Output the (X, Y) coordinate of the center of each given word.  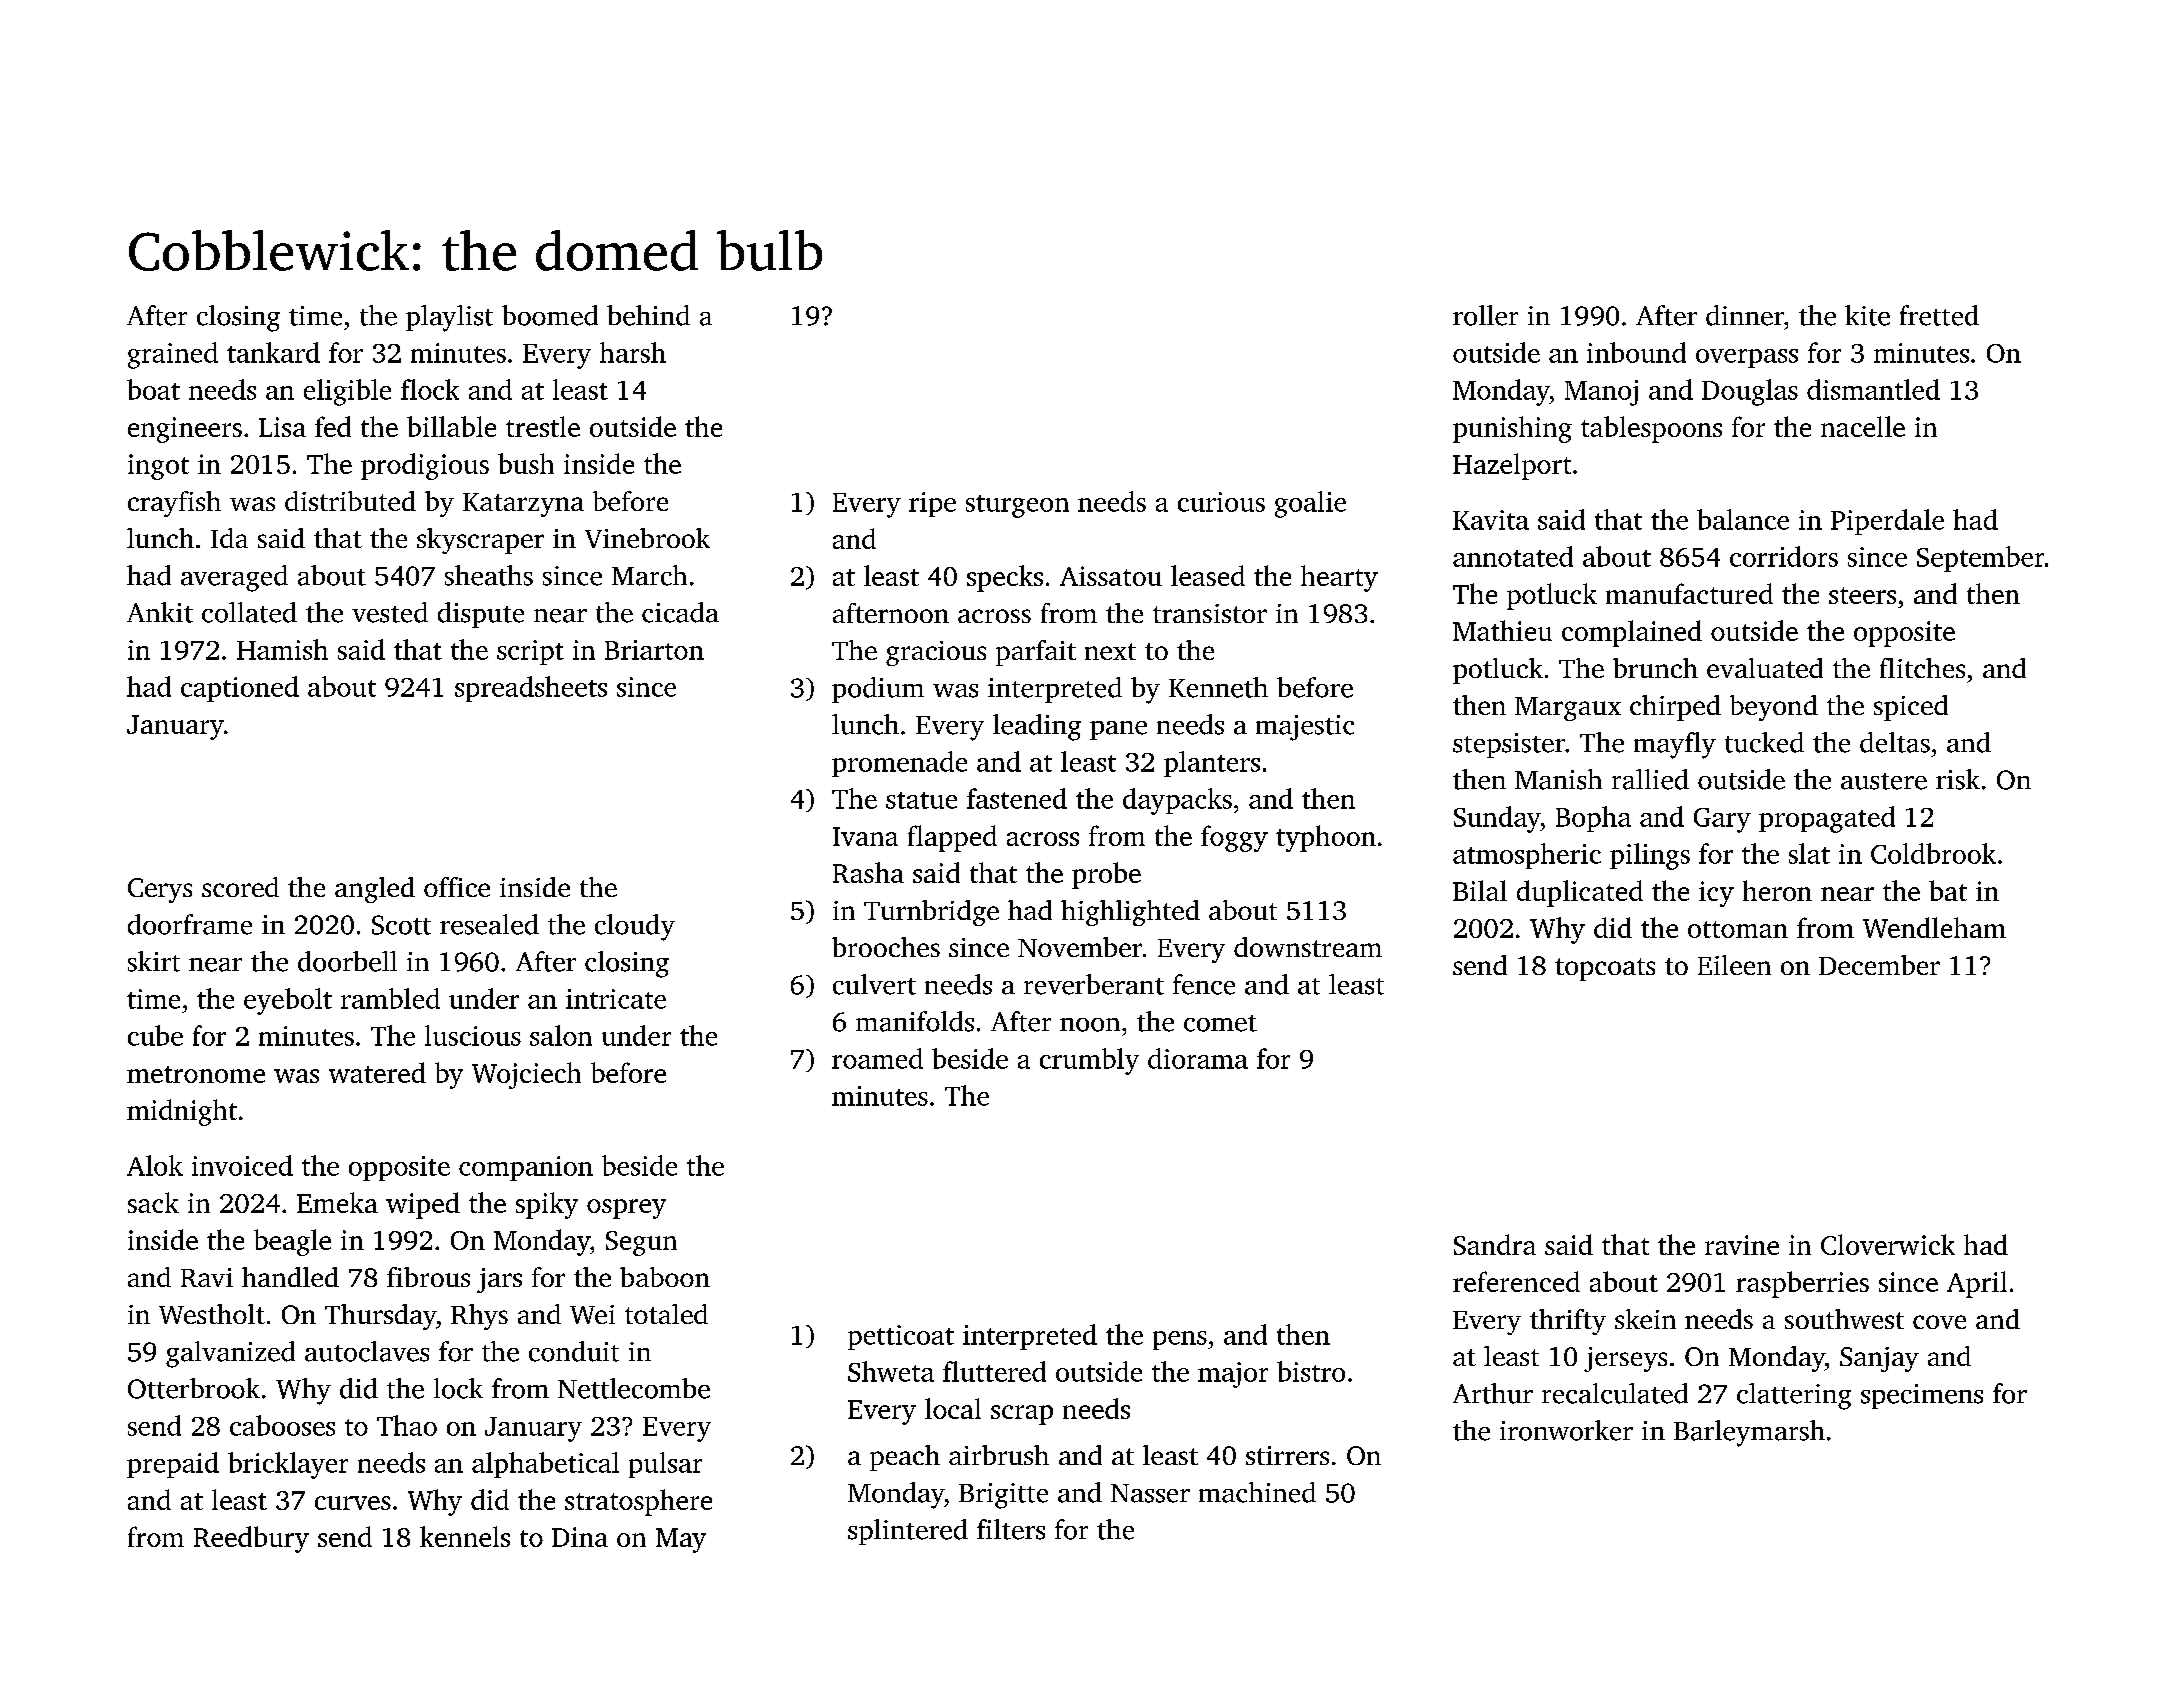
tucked (1764, 742)
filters (1011, 1529)
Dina (580, 1537)
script (530, 652)
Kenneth (1218, 687)
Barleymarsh (1749, 1433)
